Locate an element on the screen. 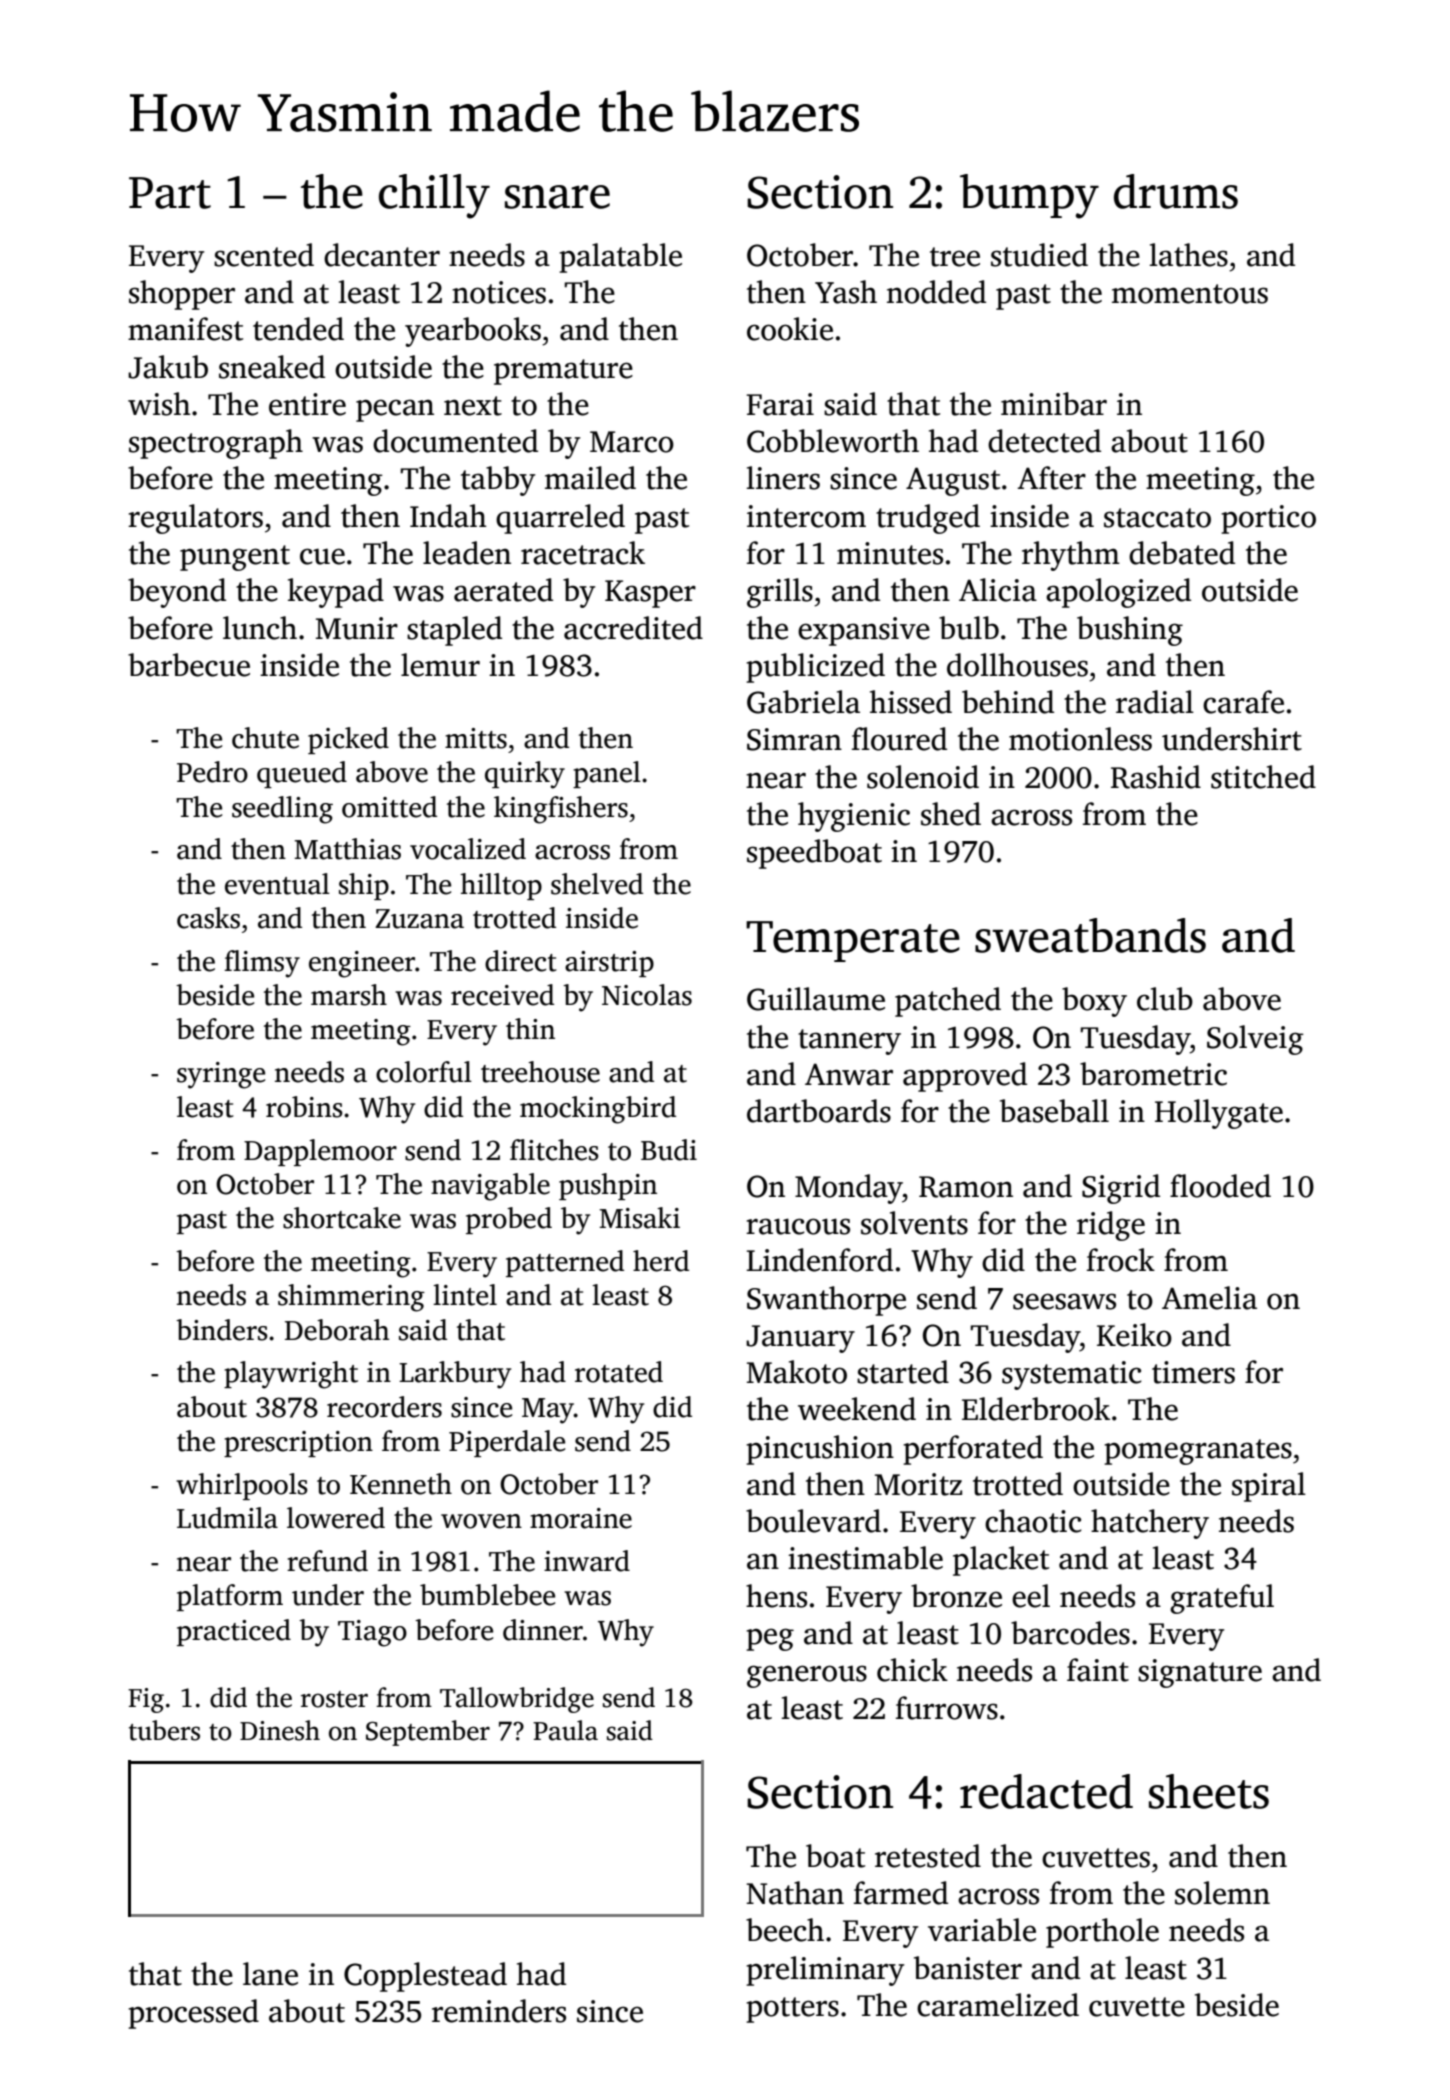 The width and height of the screenshot is (1450, 2100). pushpin is located at coordinates (608, 1186).
